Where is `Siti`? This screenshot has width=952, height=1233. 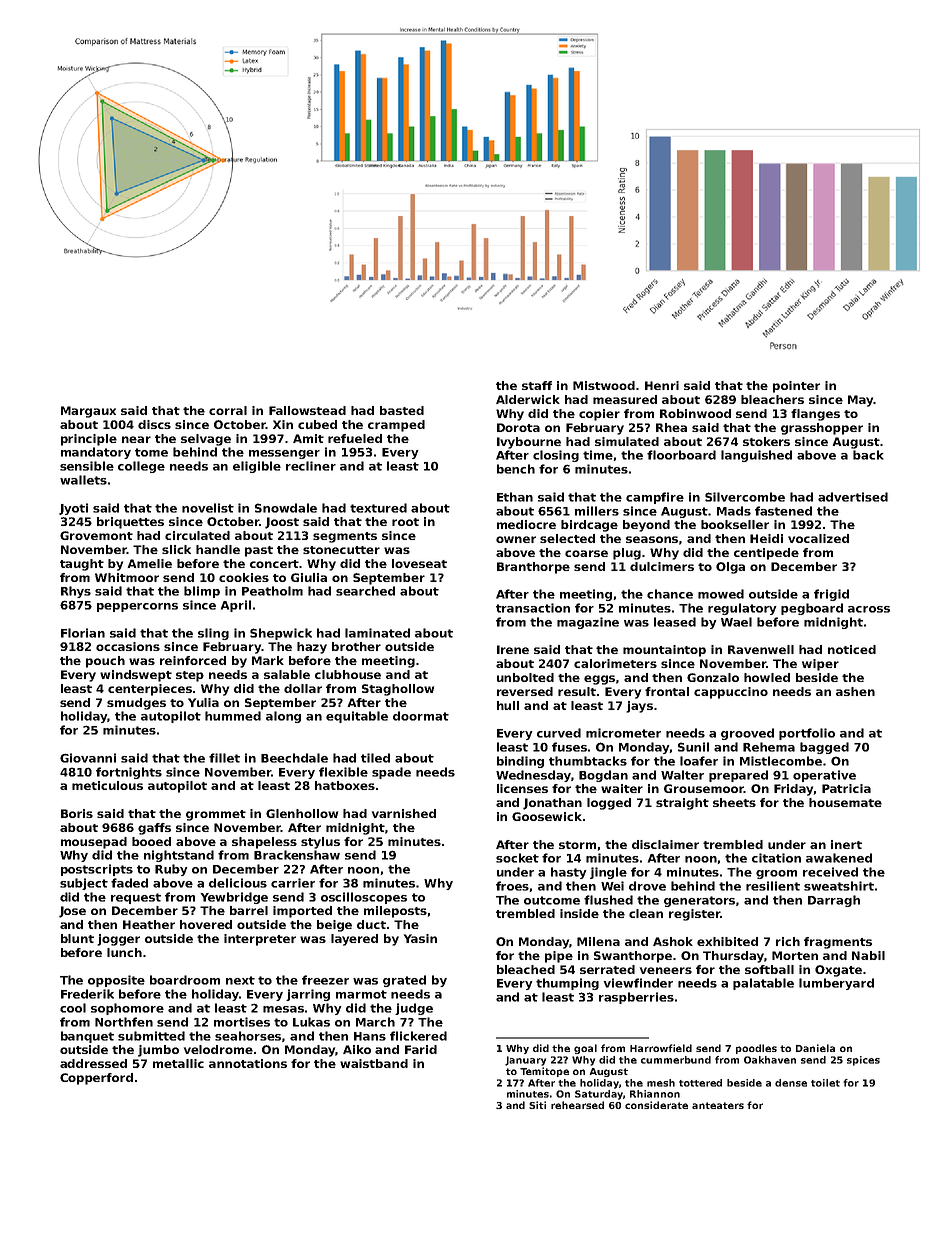
Siti is located at coordinates (537, 1105).
